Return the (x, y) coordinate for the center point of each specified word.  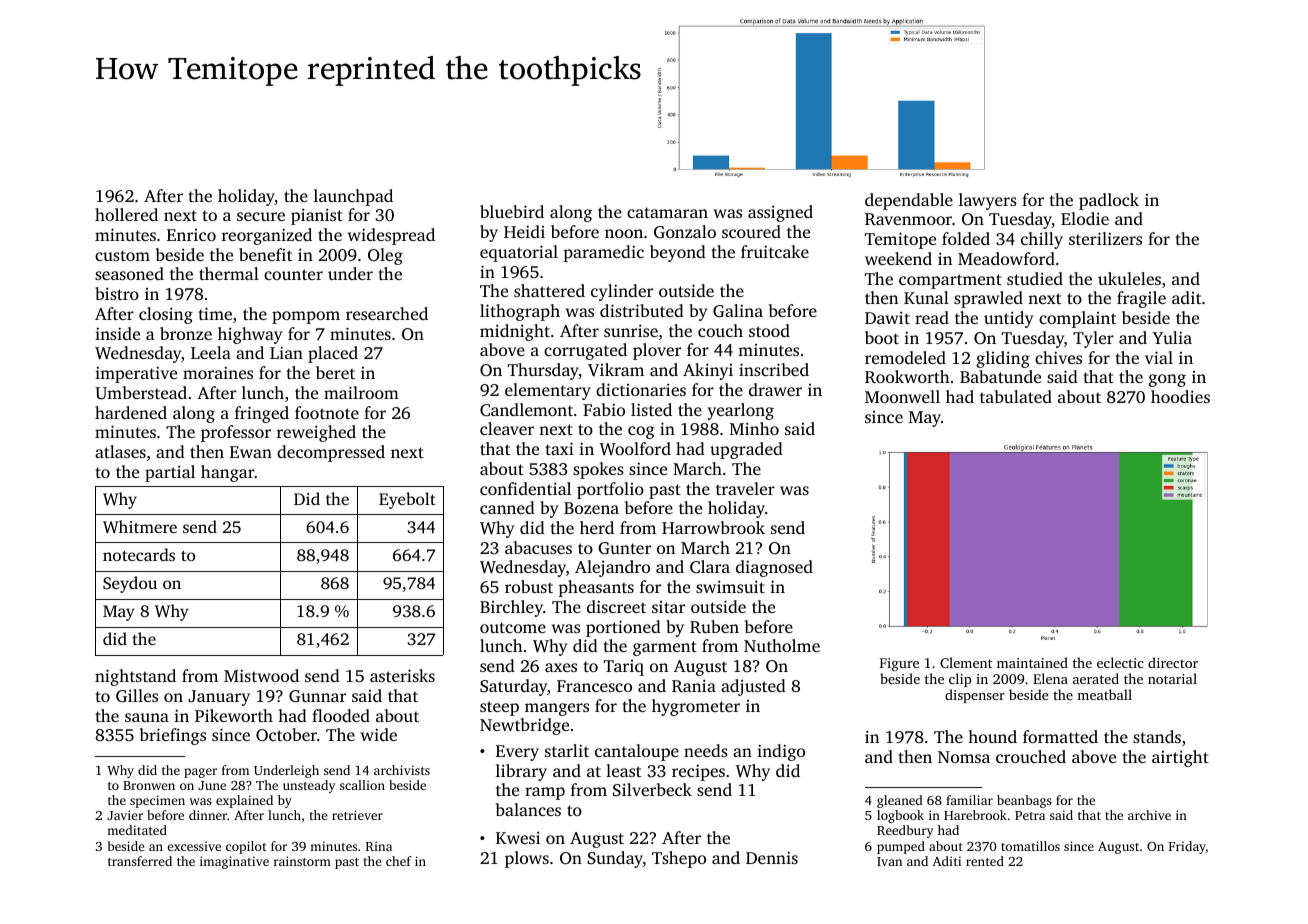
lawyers (988, 201)
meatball (1104, 694)
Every (517, 753)
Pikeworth (234, 715)
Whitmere (140, 527)
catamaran (667, 212)
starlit (567, 750)
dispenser (975, 696)
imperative (136, 374)
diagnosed (774, 568)
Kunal (926, 297)
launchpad (353, 197)
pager (200, 773)
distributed (642, 310)
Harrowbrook (713, 527)
